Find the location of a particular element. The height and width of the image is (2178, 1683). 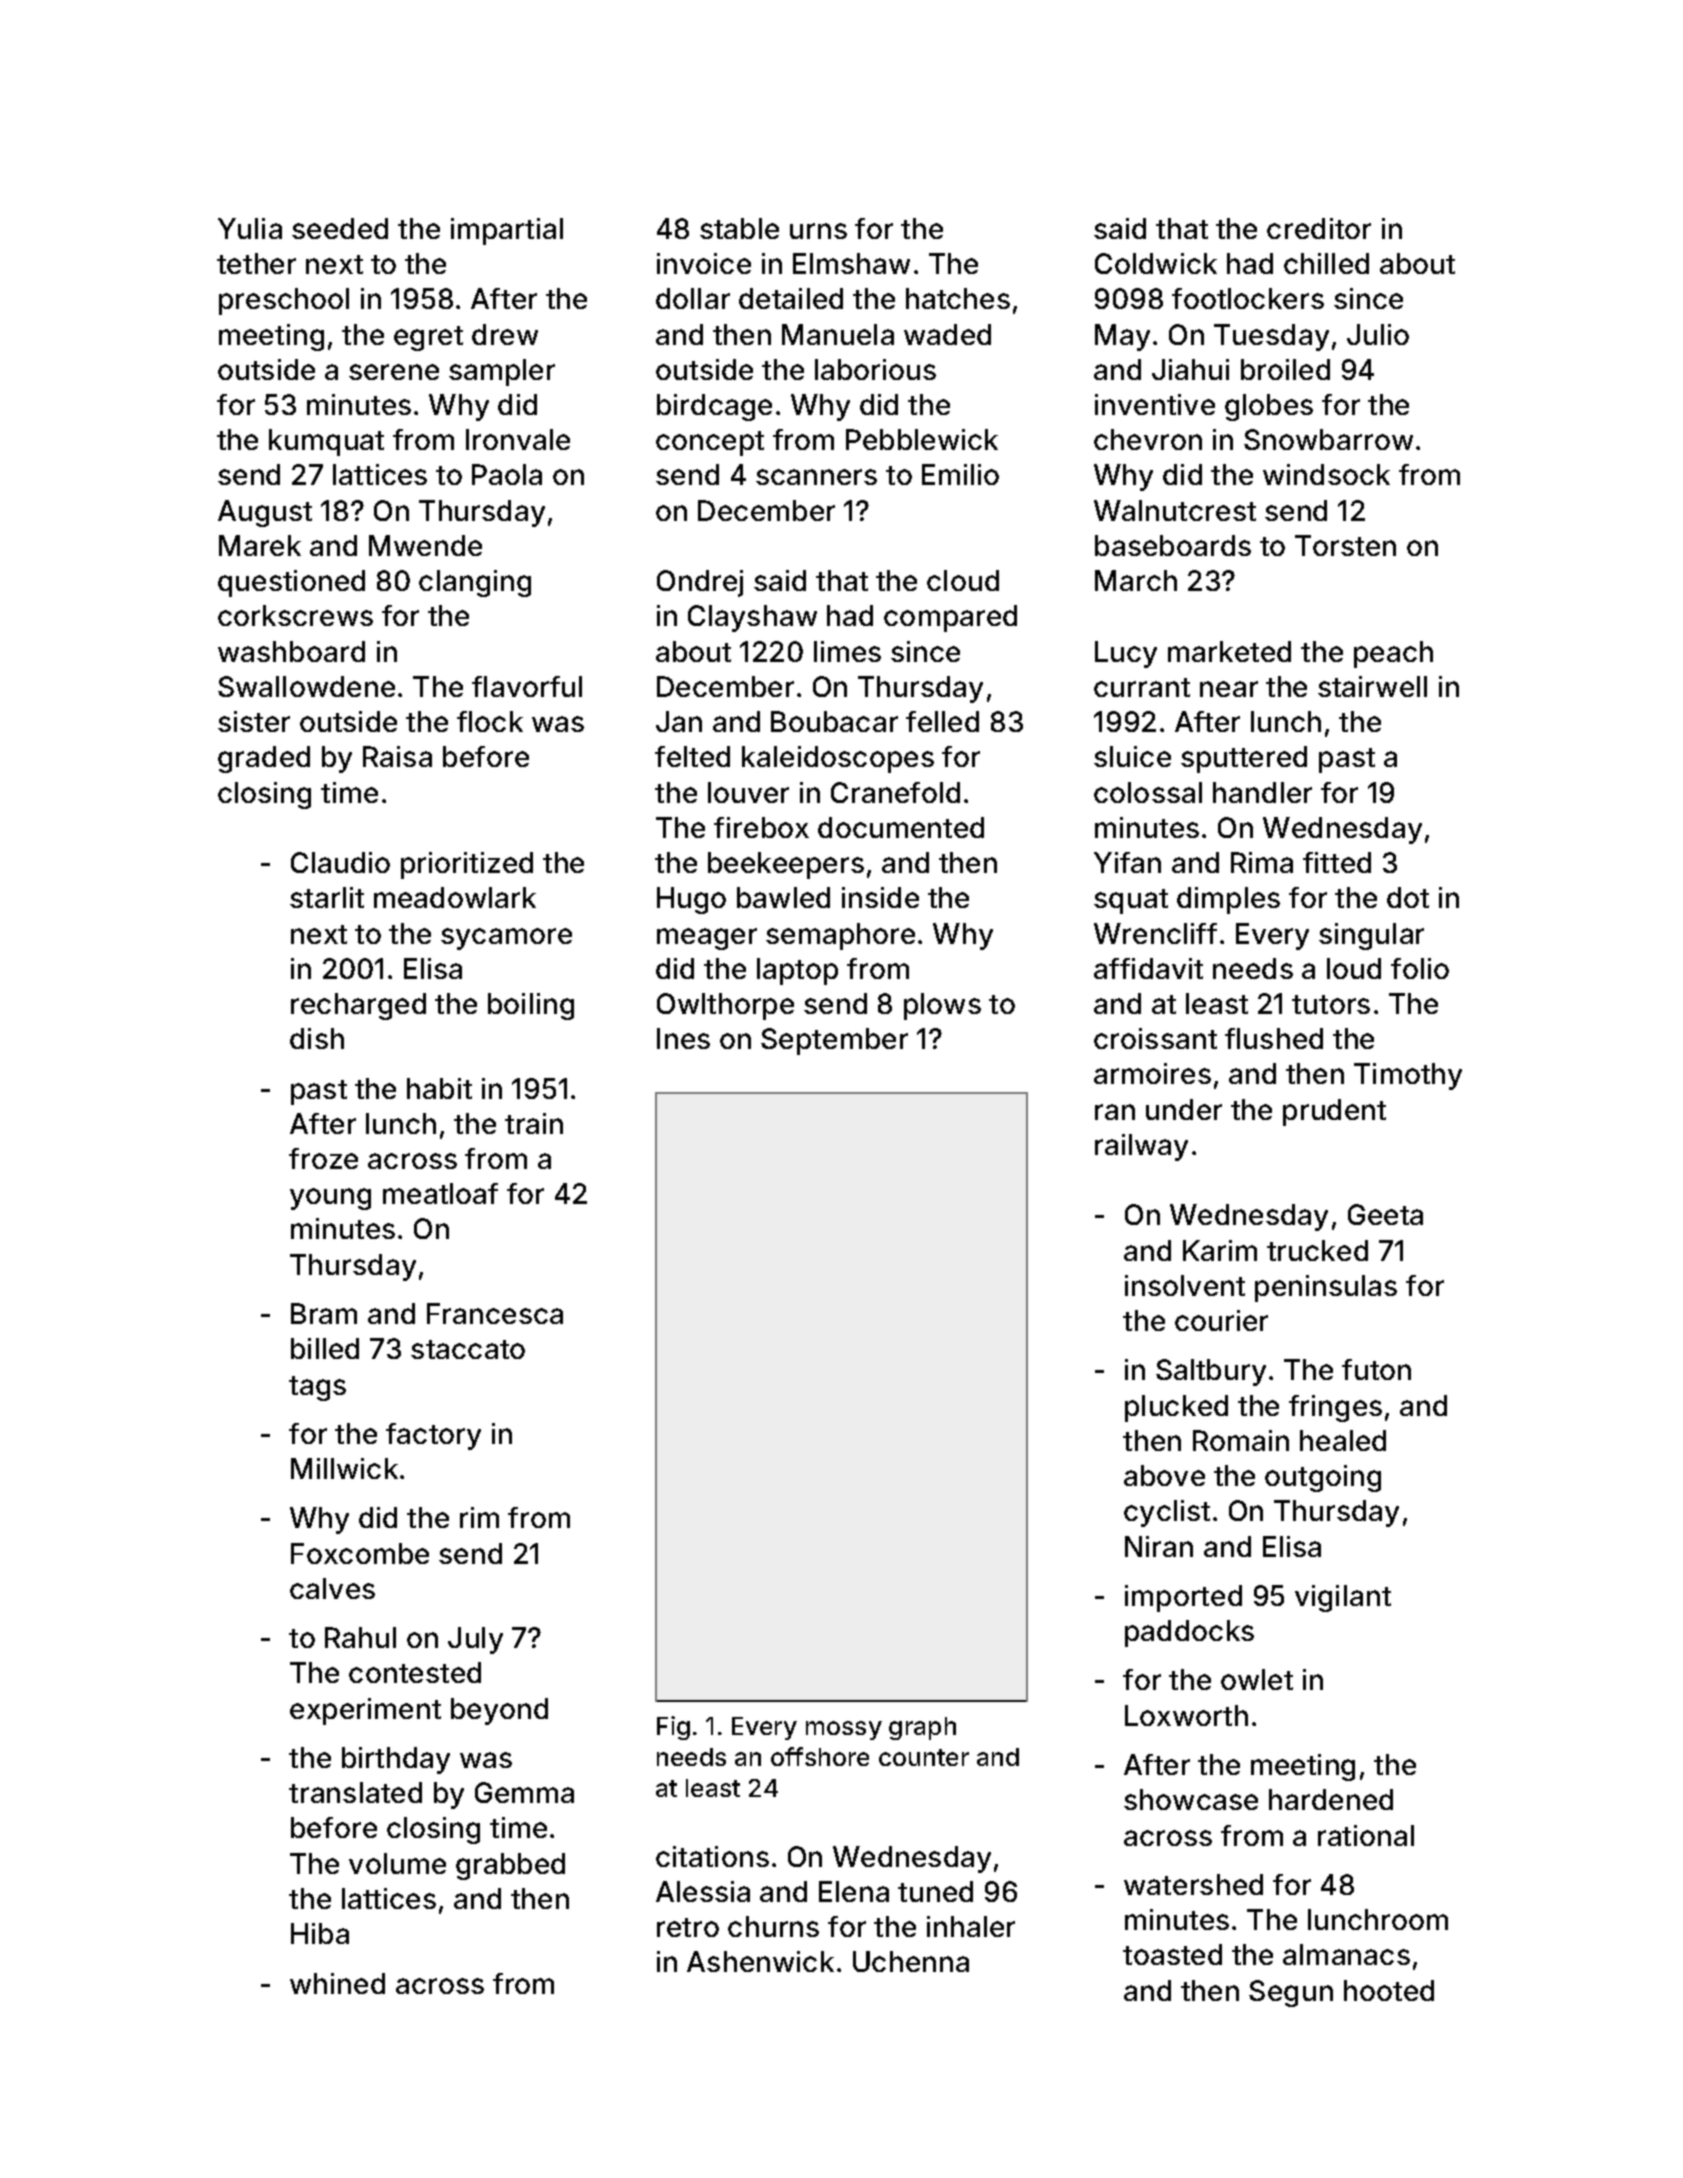

creditor is located at coordinates (1319, 228).
